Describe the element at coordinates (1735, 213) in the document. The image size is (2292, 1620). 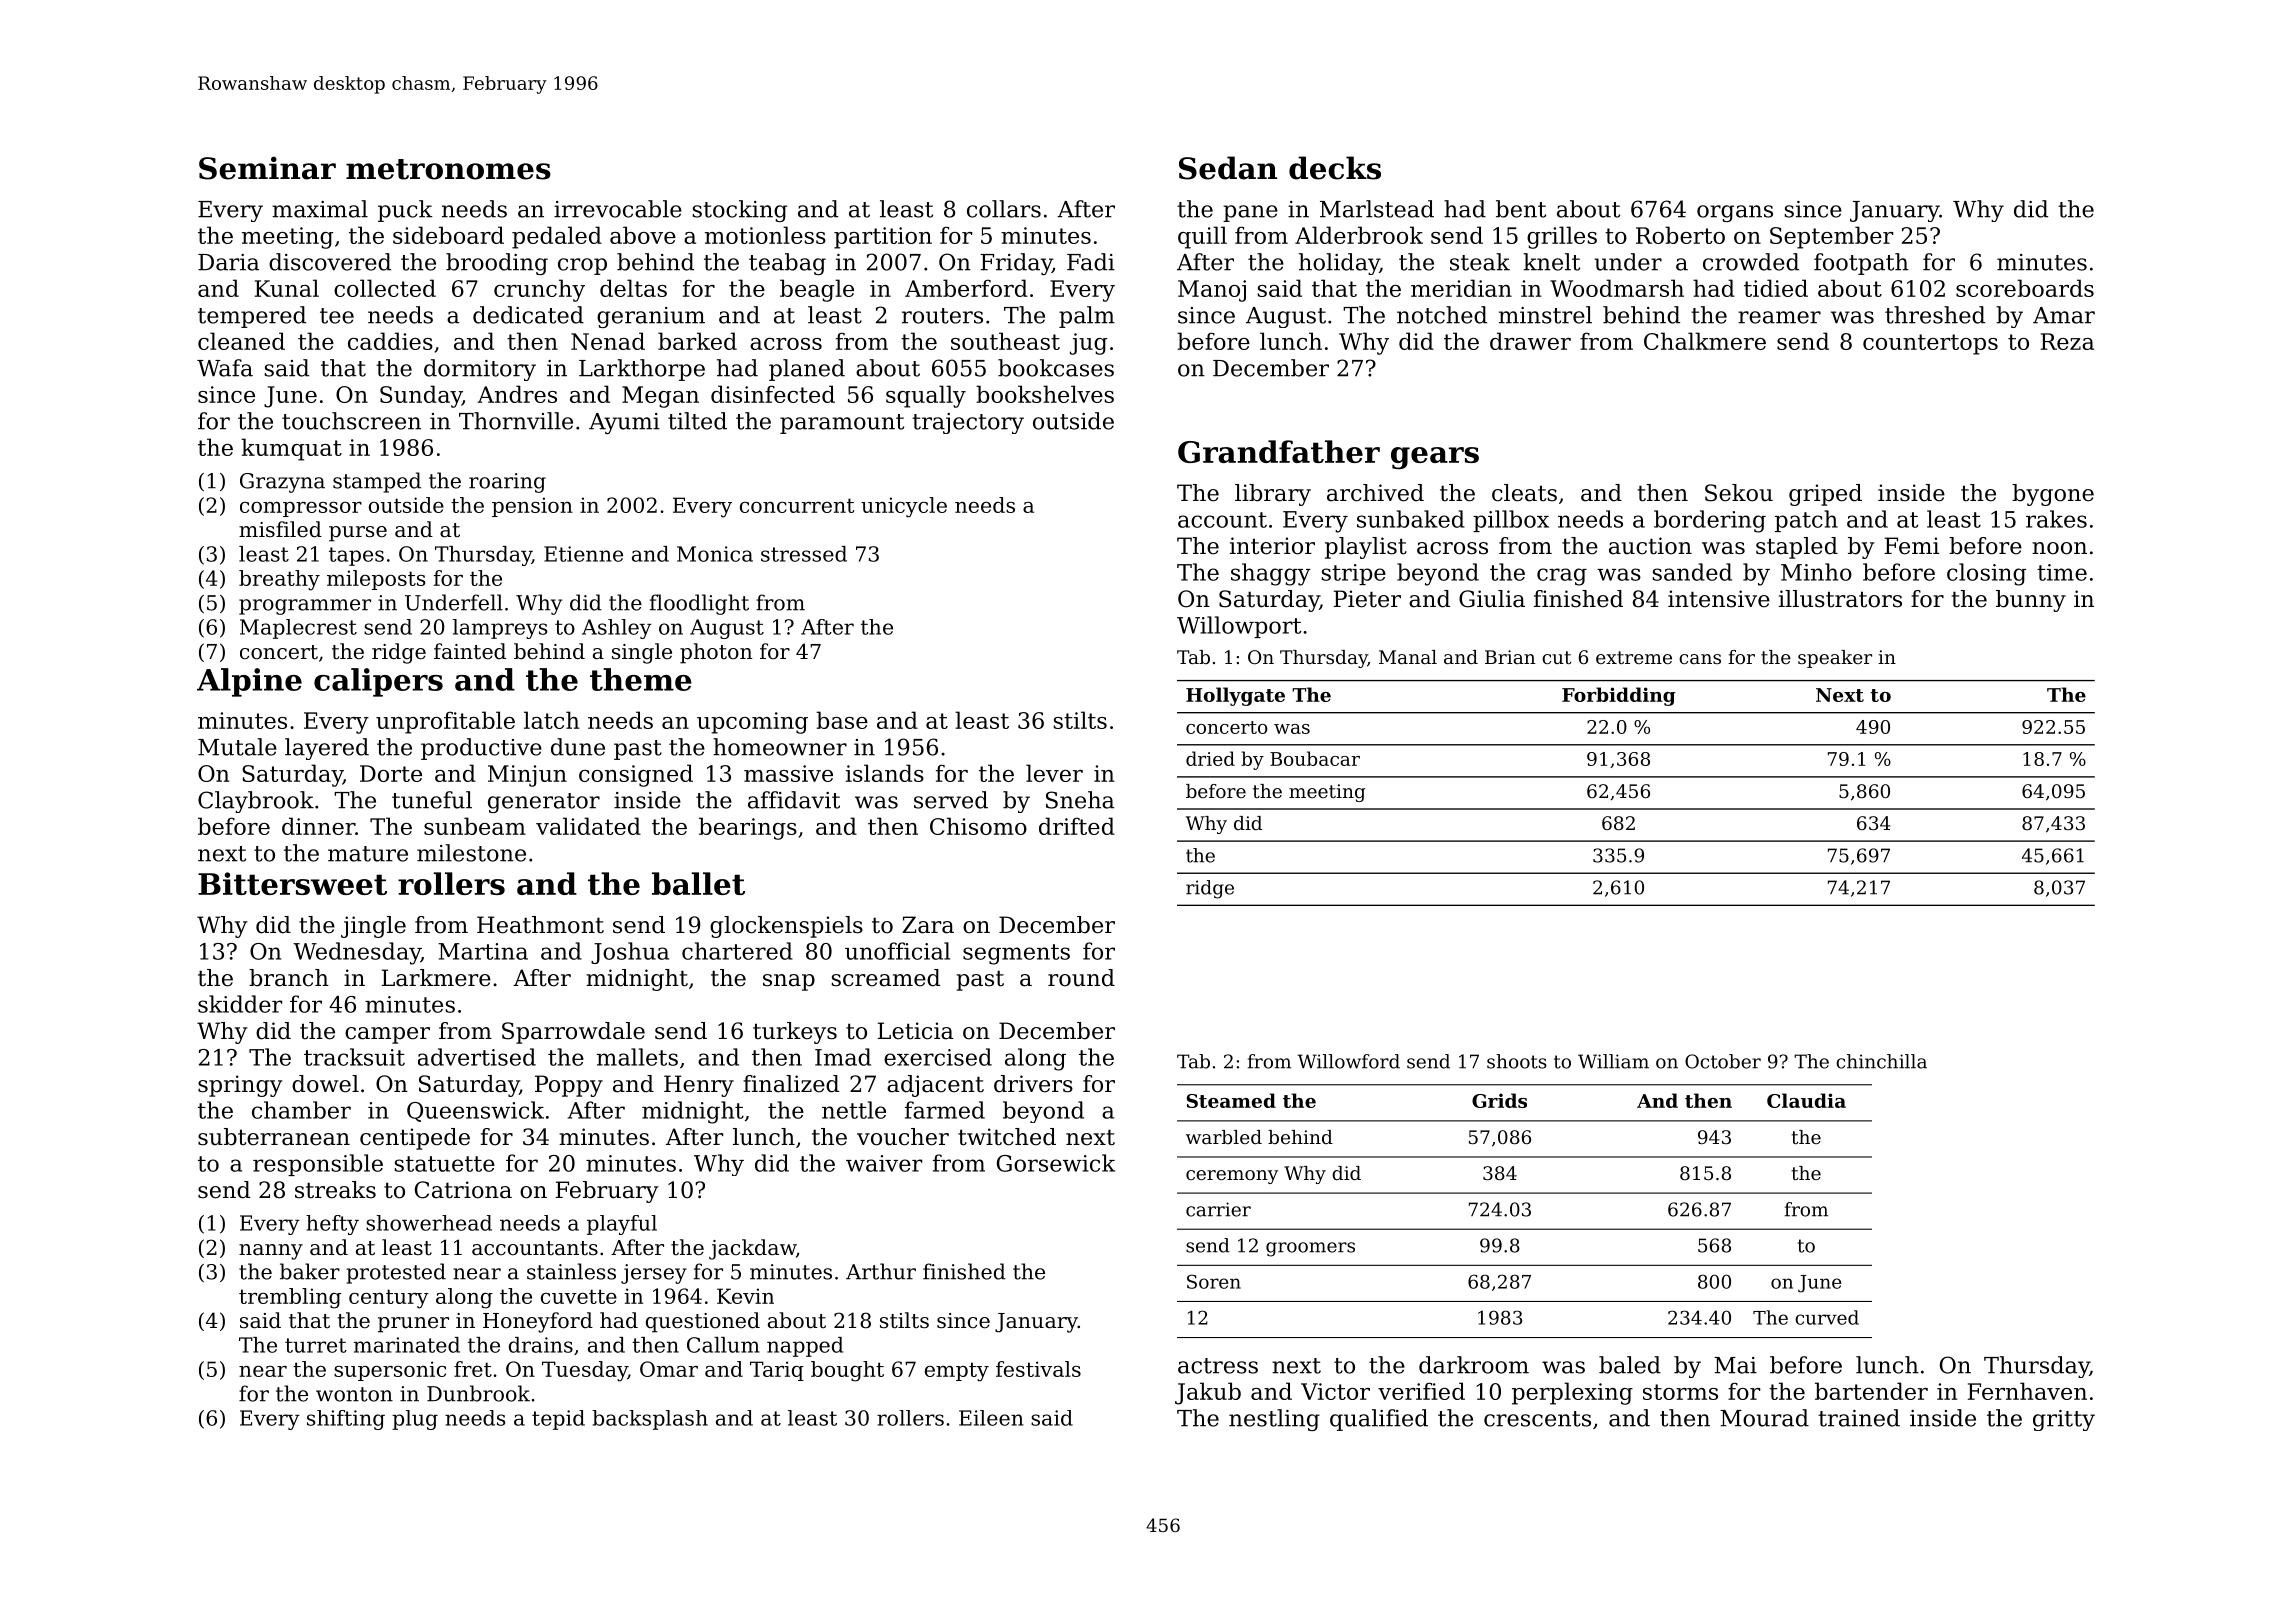
I see `organs` at that location.
